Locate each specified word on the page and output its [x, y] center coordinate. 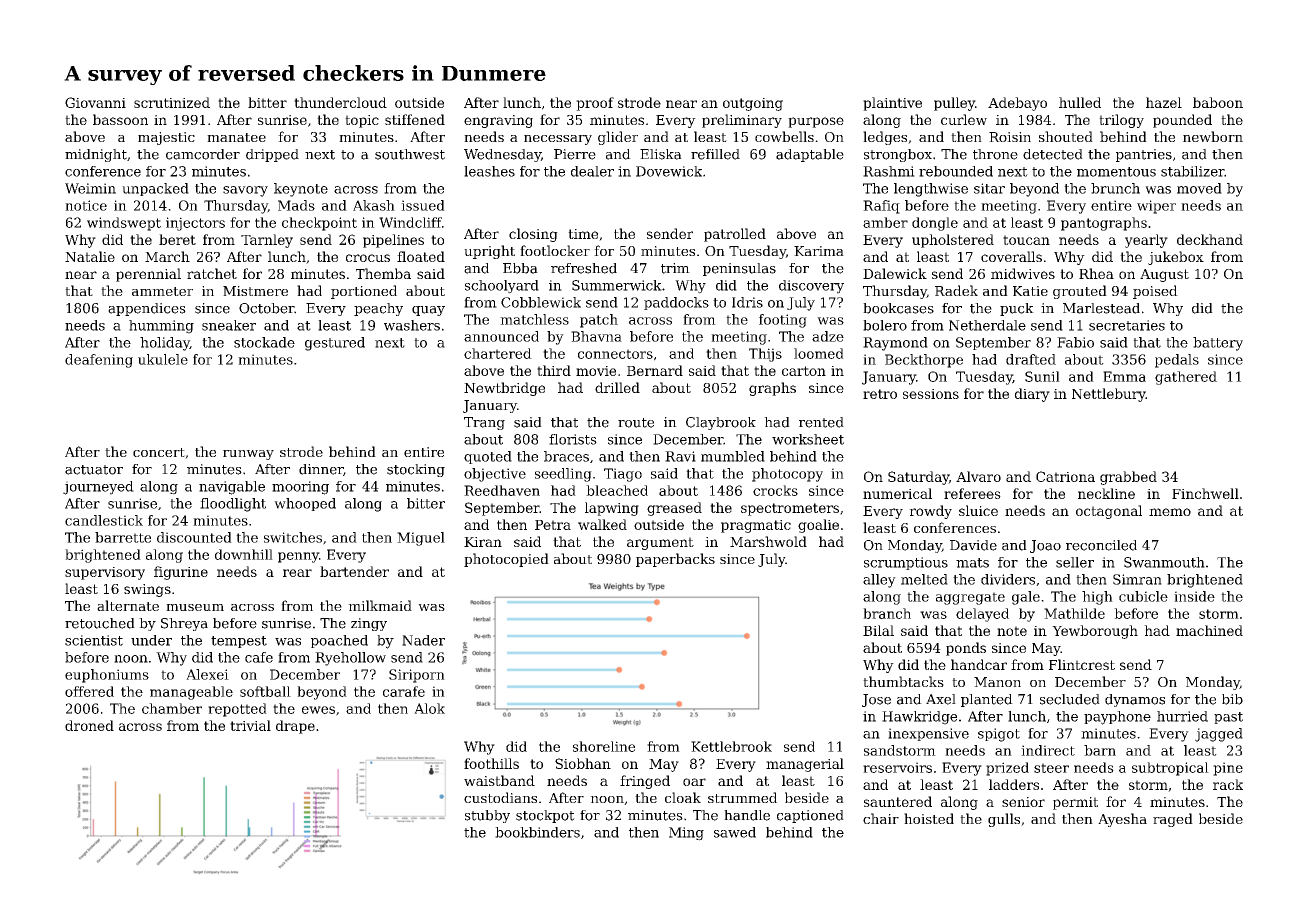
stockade [264, 342]
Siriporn [417, 676]
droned [89, 725]
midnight [96, 155]
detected [1053, 154]
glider [618, 138]
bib [1232, 699]
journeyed [98, 488]
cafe [259, 657]
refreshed [584, 268]
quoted [488, 457]
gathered [1186, 378]
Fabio [1075, 342]
